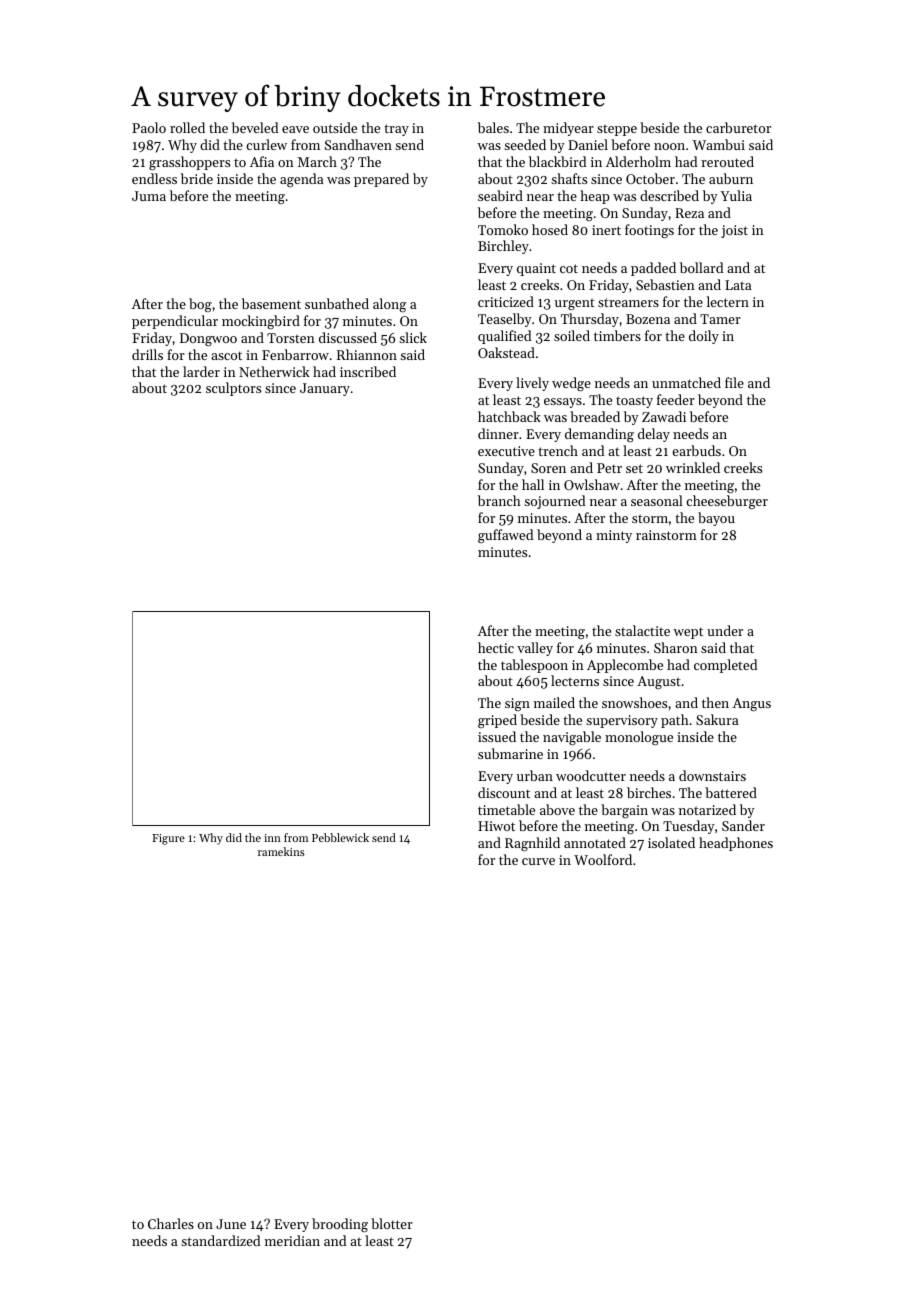  I want to click on slick, so click(413, 337).
